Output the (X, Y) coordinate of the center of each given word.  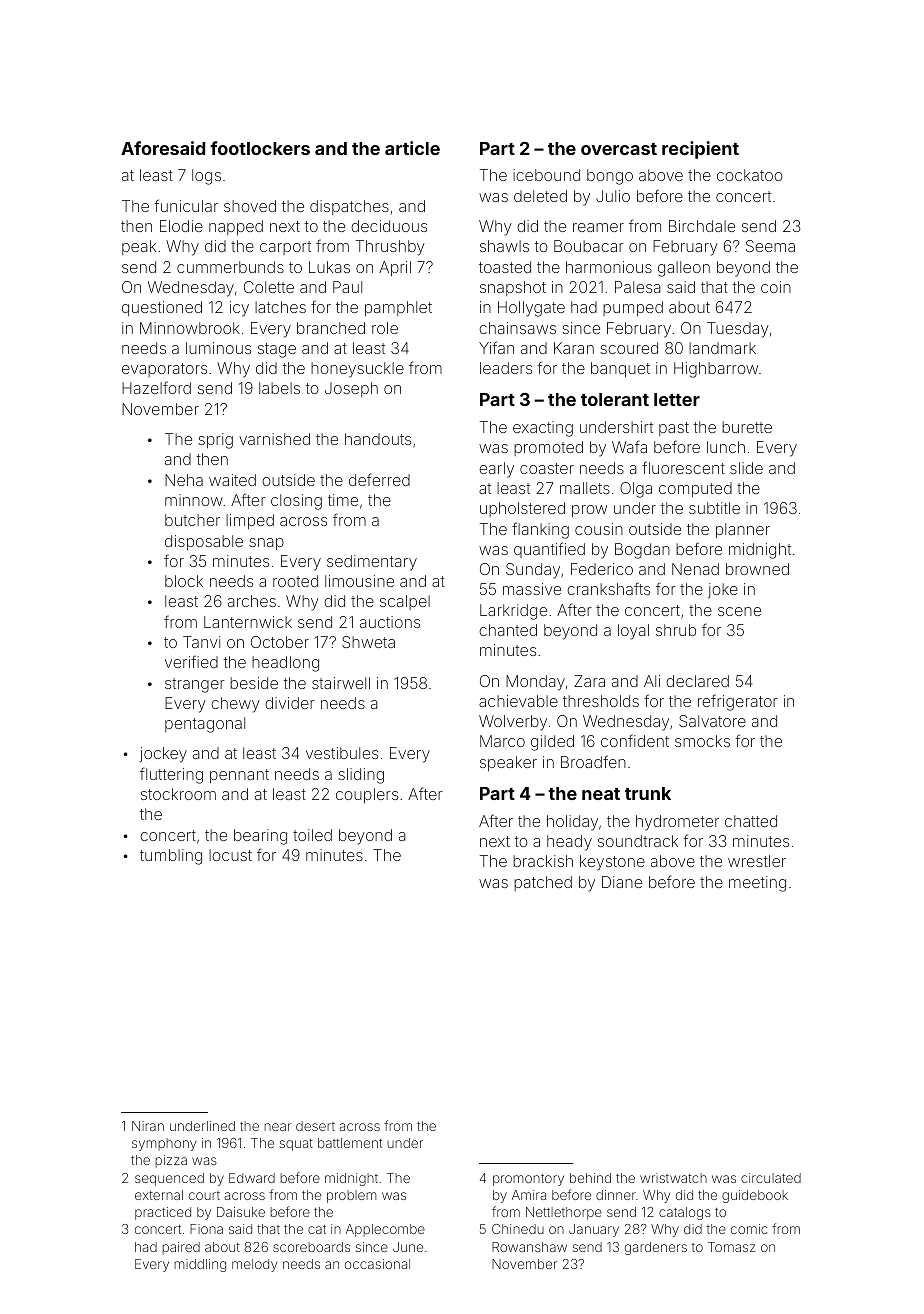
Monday (535, 683)
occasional (377, 1264)
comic (749, 1229)
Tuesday (738, 330)
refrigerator (738, 702)
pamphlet (398, 308)
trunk (648, 793)
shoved (250, 206)
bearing (260, 837)
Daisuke (241, 1212)
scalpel (405, 602)
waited (232, 480)
